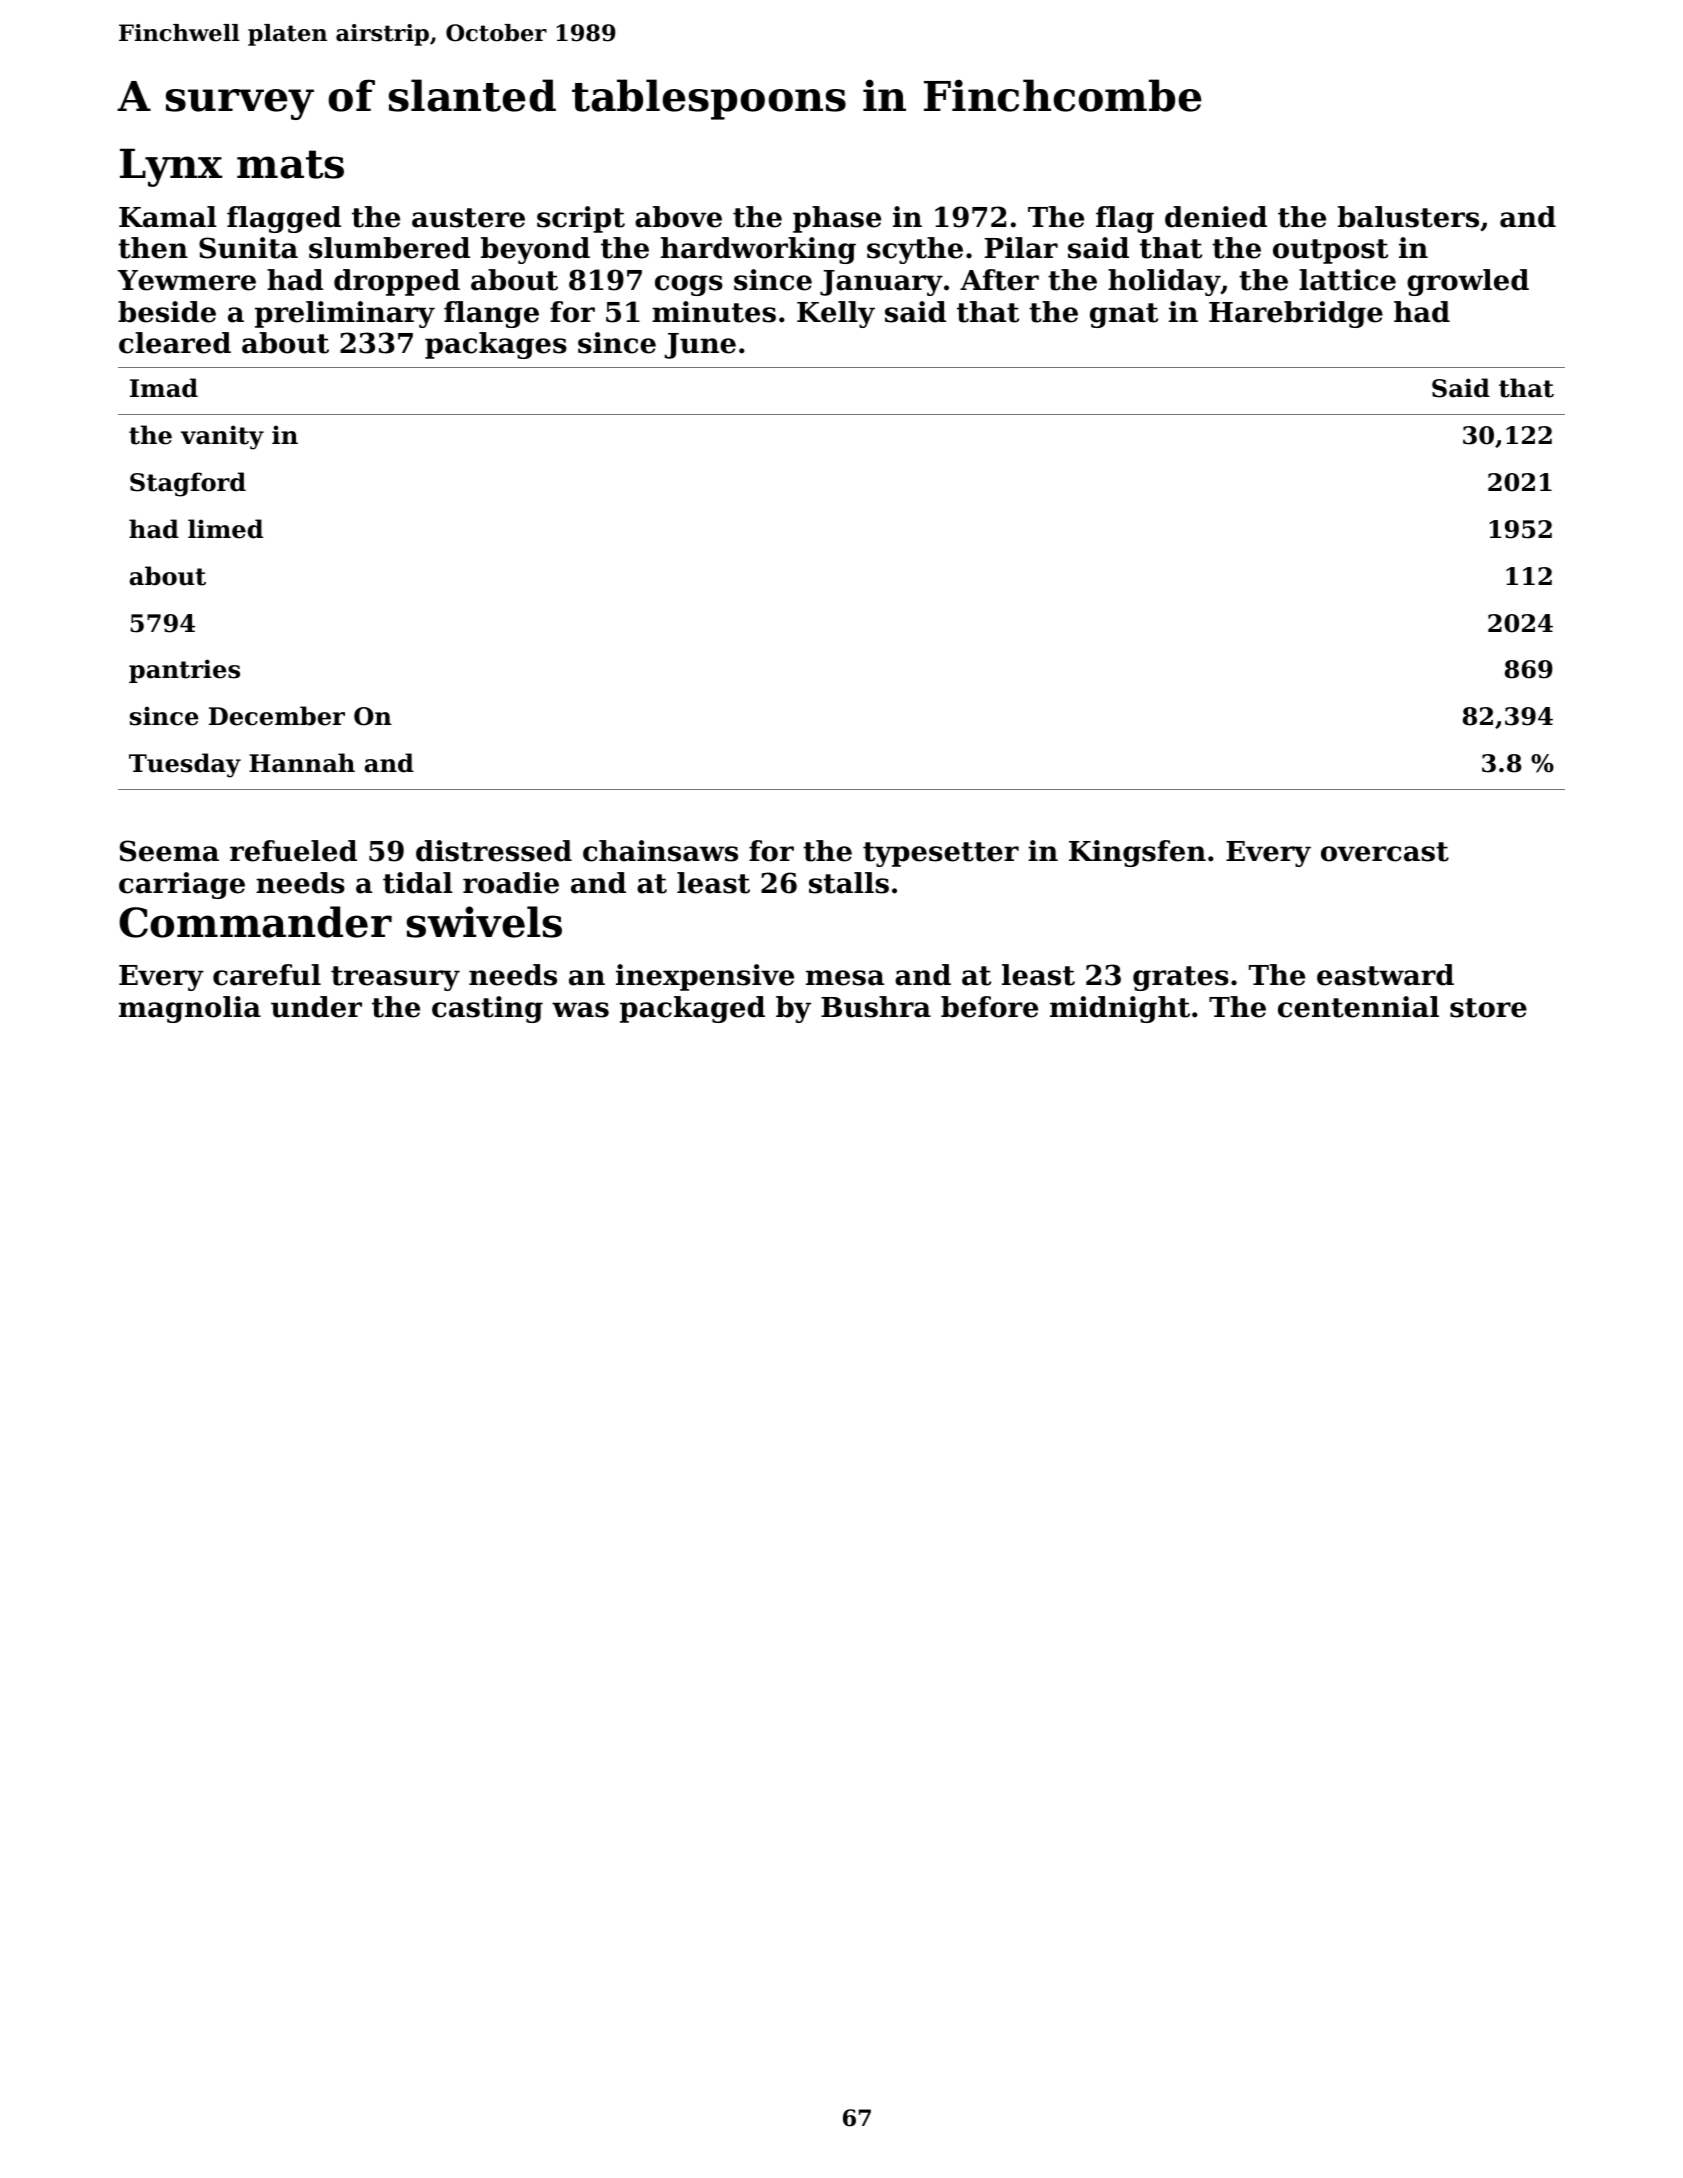 Image resolution: width=1683 pixels, height=2178 pixels. What do you see at coordinates (1385, 852) in the document?
I see `overcast` at bounding box center [1385, 852].
